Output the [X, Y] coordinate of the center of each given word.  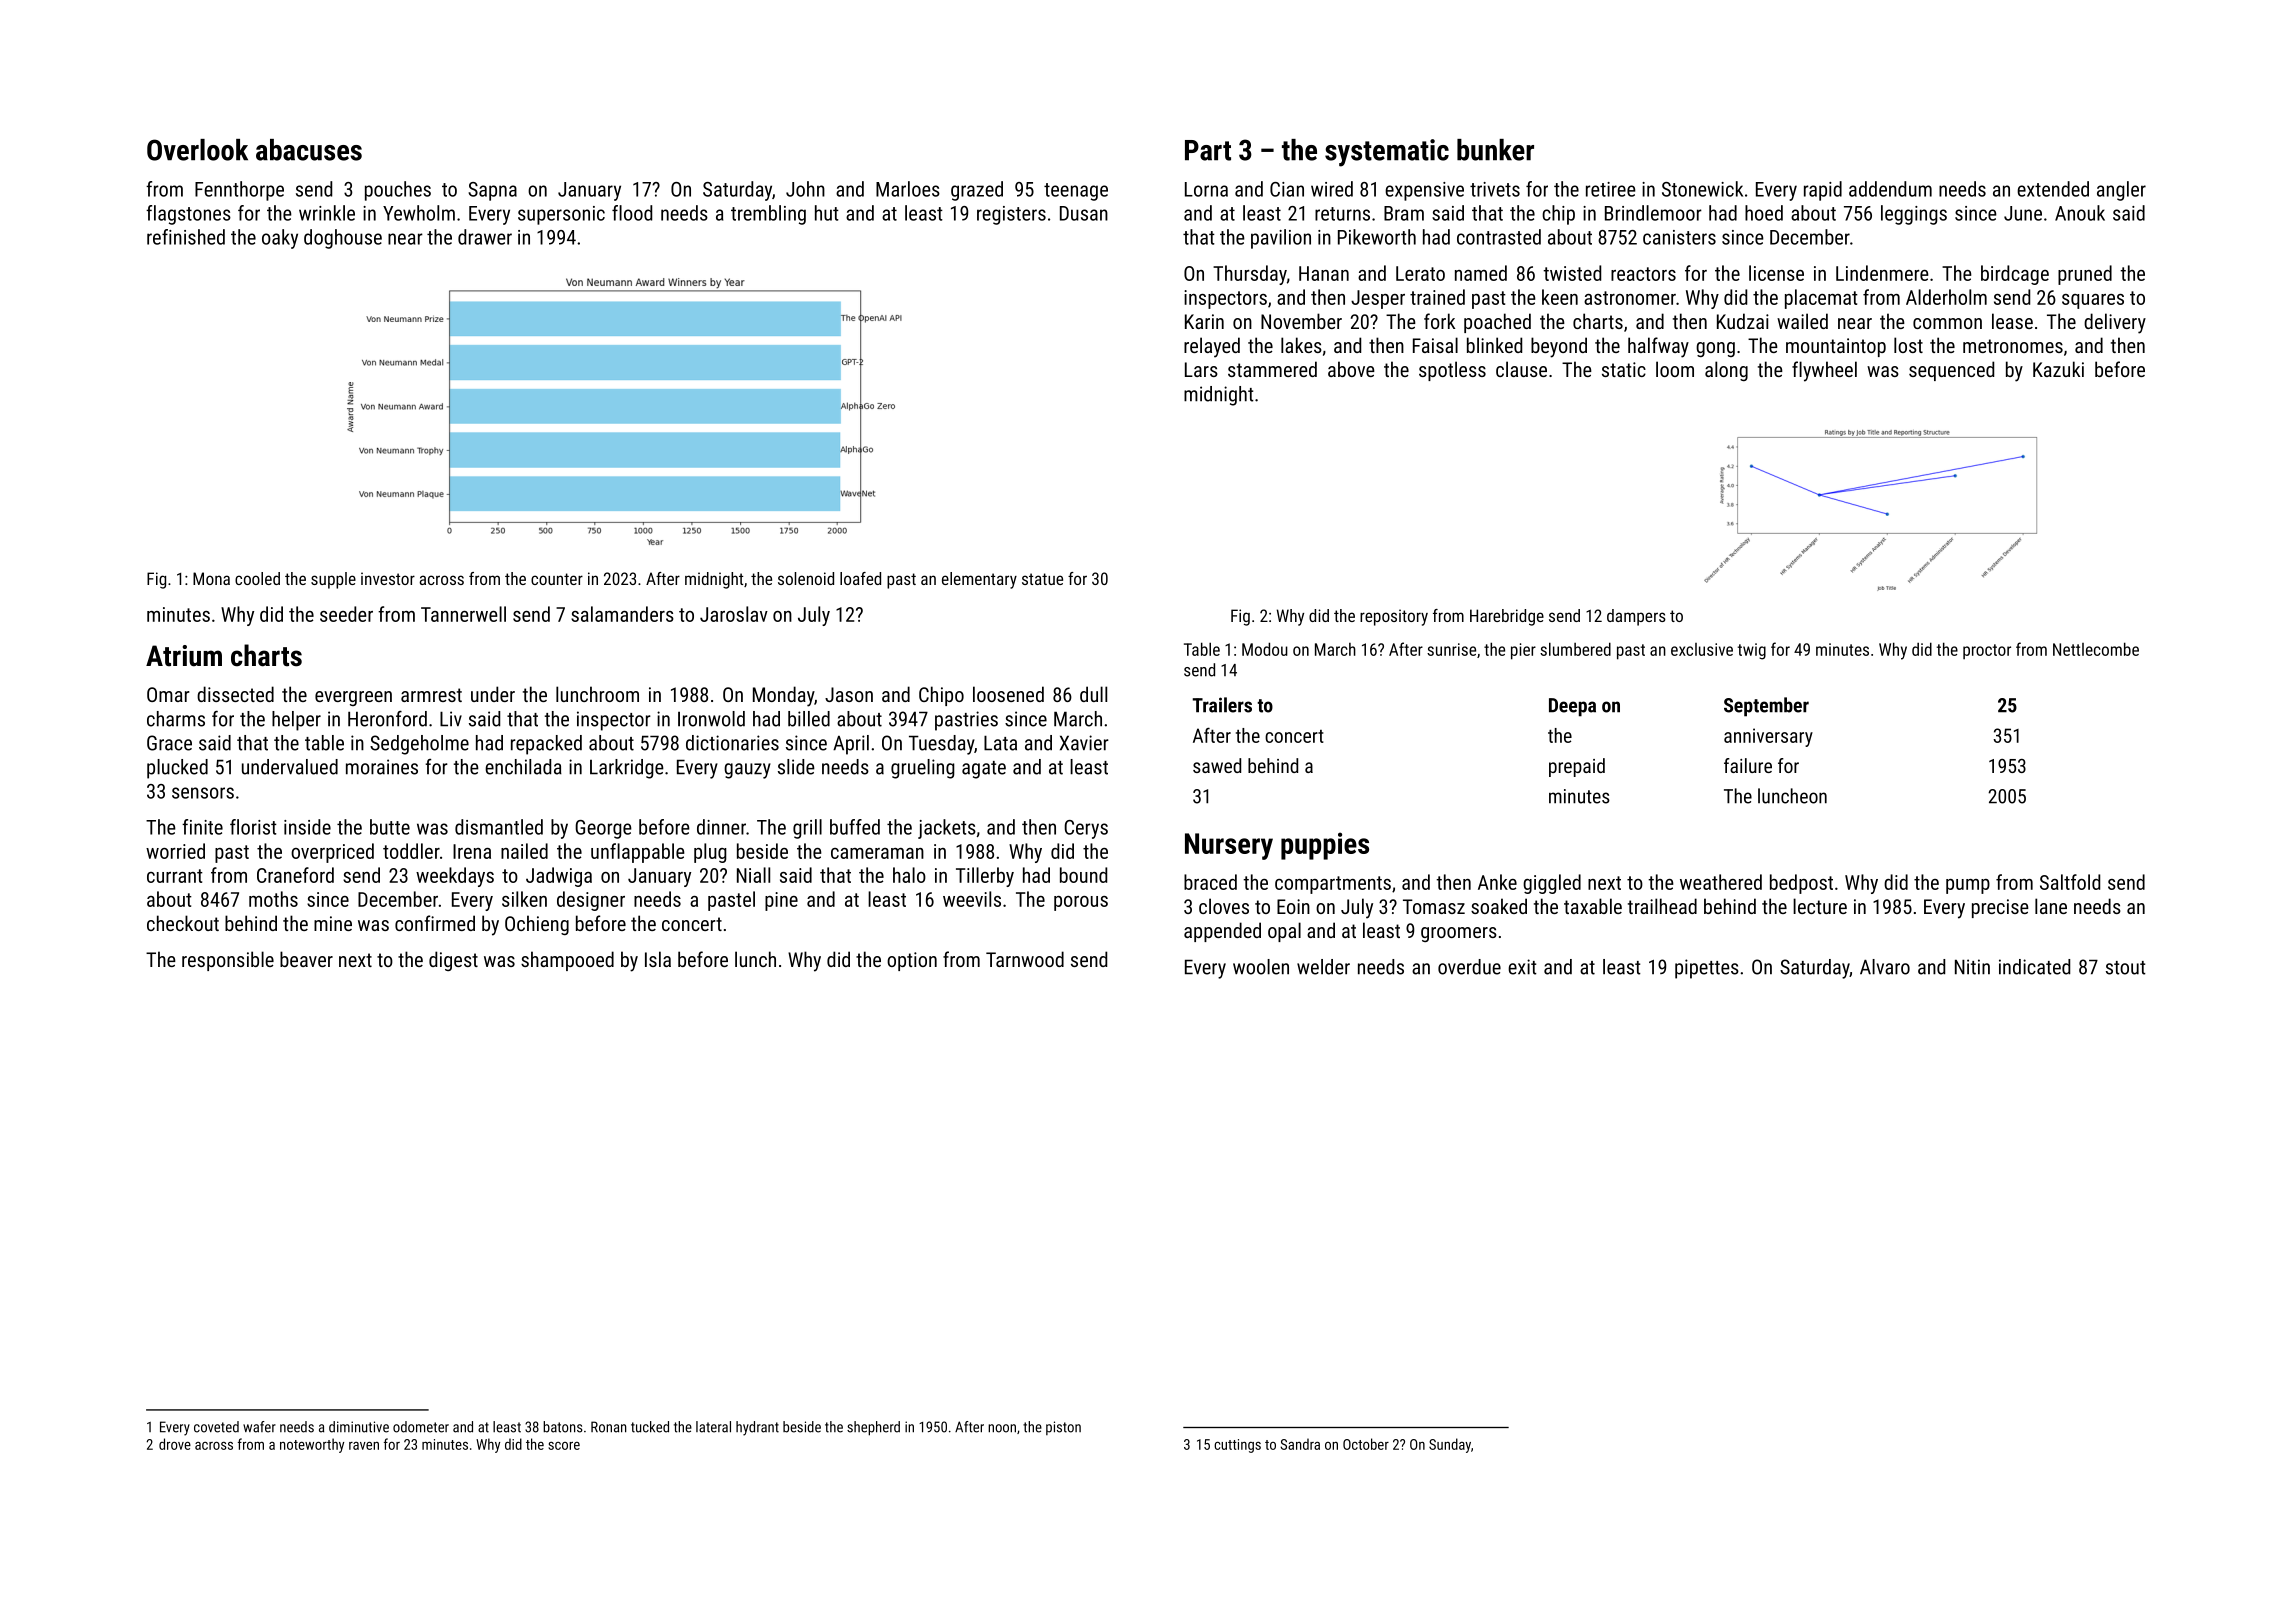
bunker [1495, 150]
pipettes [1707, 969]
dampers [1636, 617]
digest [453, 961]
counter [557, 579]
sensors [203, 793]
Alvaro [1885, 967]
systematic [1387, 153]
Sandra [1300, 1444]
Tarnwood [1025, 959]
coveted [216, 1427]
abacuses [309, 150]
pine [781, 901]
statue [1042, 579]
